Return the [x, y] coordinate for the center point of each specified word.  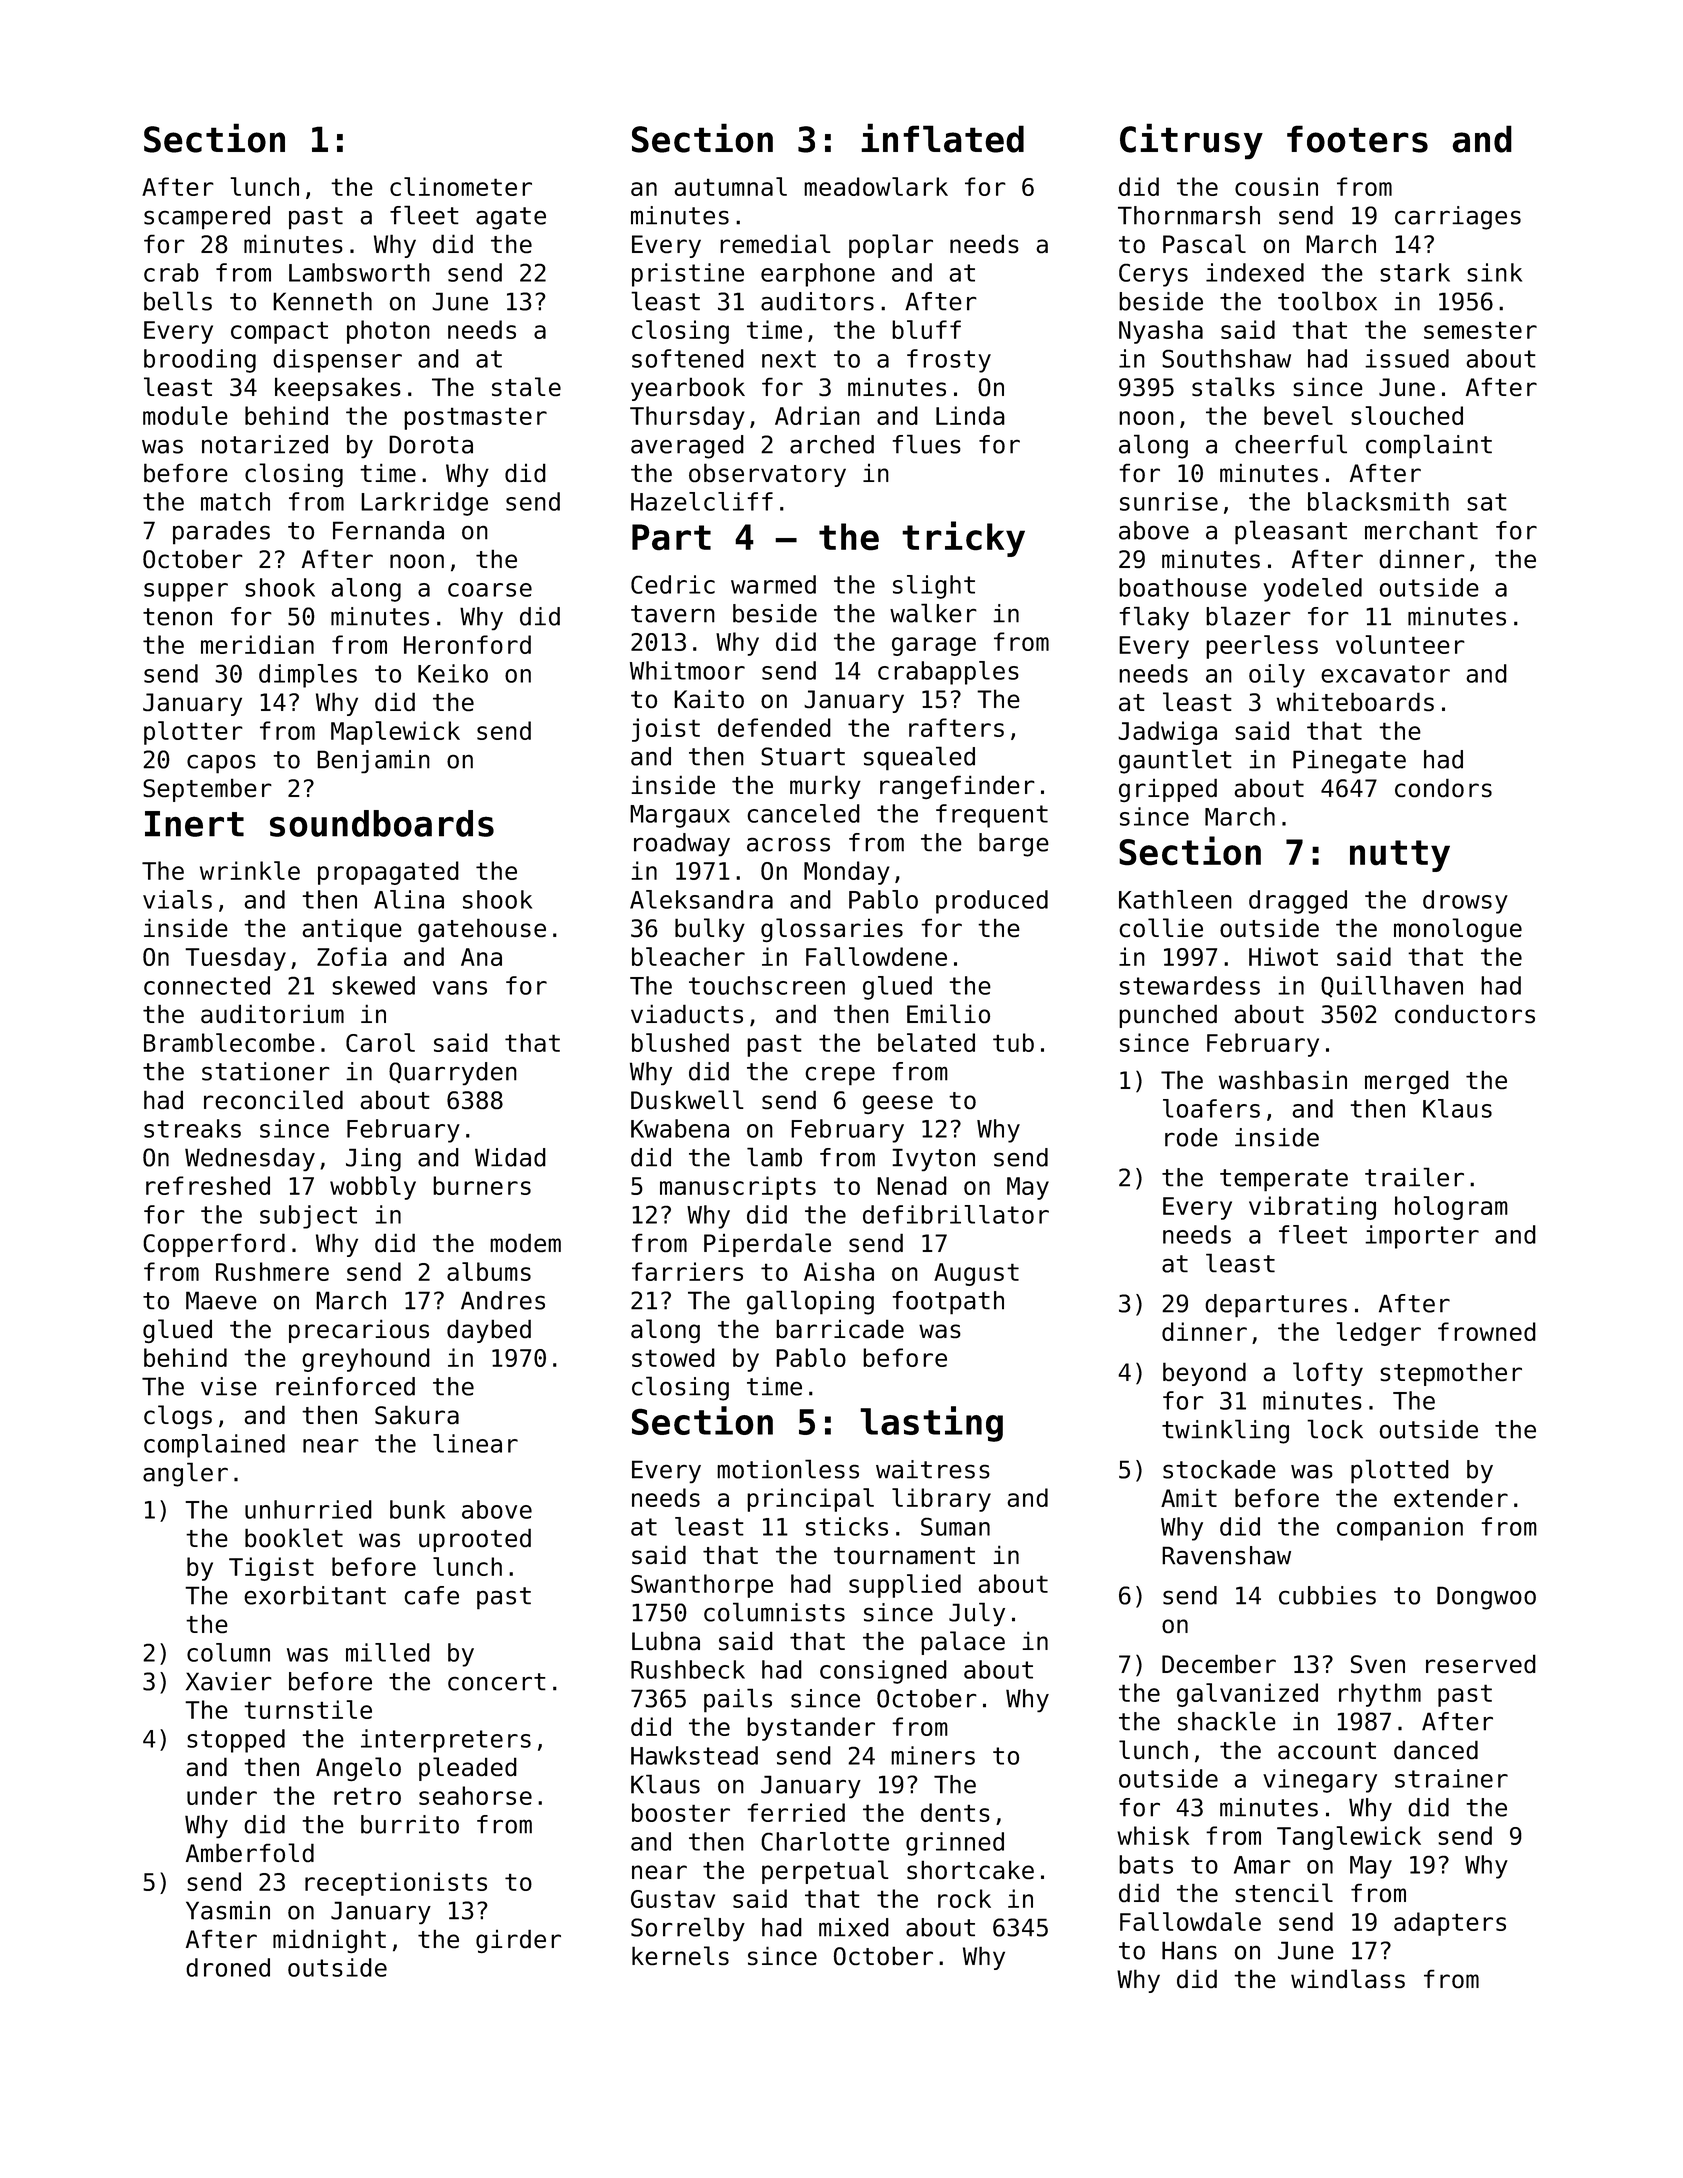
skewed [373, 985]
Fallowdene [876, 956]
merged [1407, 1082]
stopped [236, 1741]
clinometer [461, 186]
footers [1357, 139]
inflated [942, 138]
